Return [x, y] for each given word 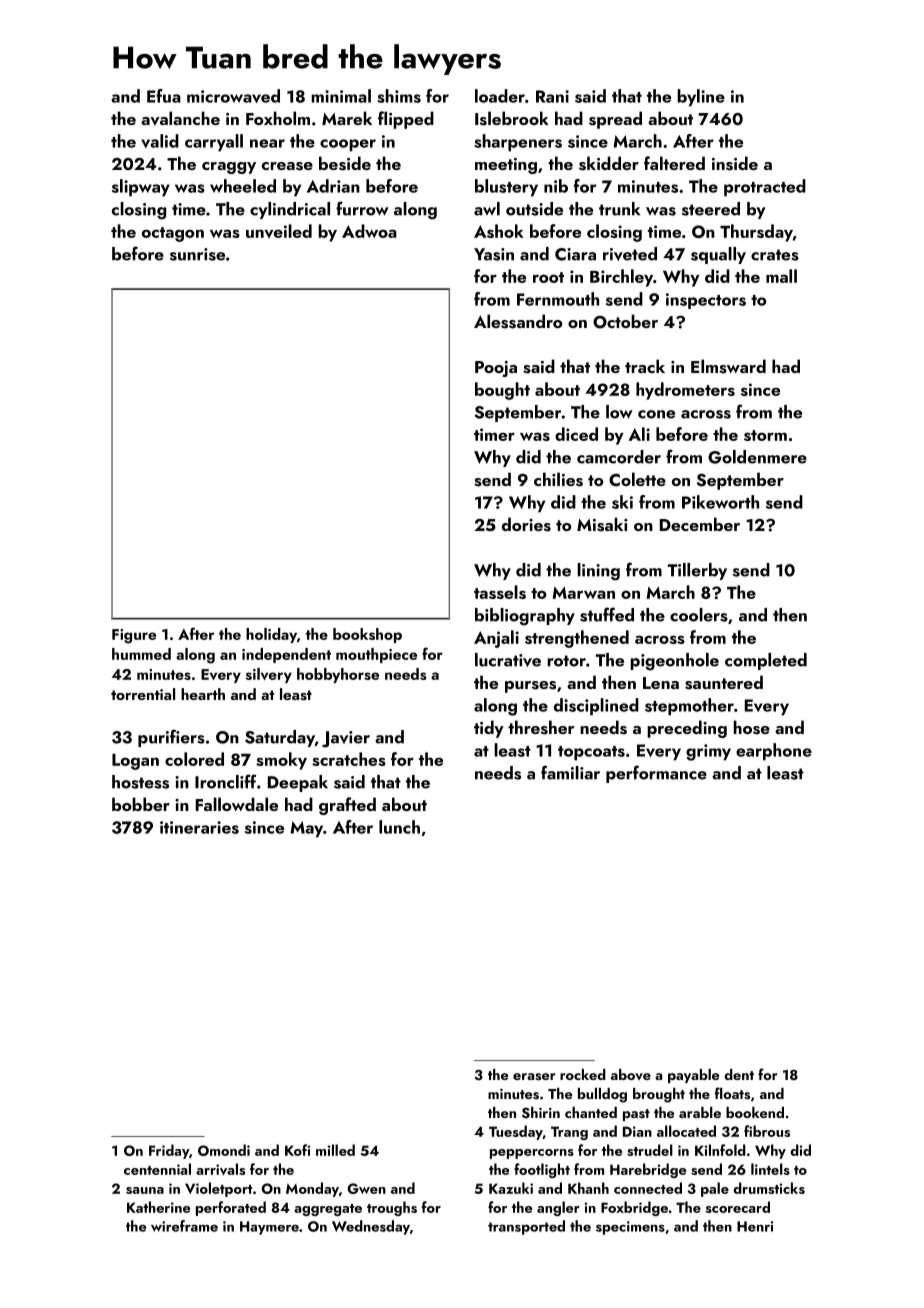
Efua [164, 96]
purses [530, 687]
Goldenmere [757, 457]
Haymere [269, 1228]
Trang [569, 1133]
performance [656, 774]
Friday [169, 1151]
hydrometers [685, 391]
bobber [141, 804]
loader [500, 96]
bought [502, 391]
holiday [271, 635]
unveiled [279, 231]
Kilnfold [720, 1150]
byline [701, 98]
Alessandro [518, 321]
